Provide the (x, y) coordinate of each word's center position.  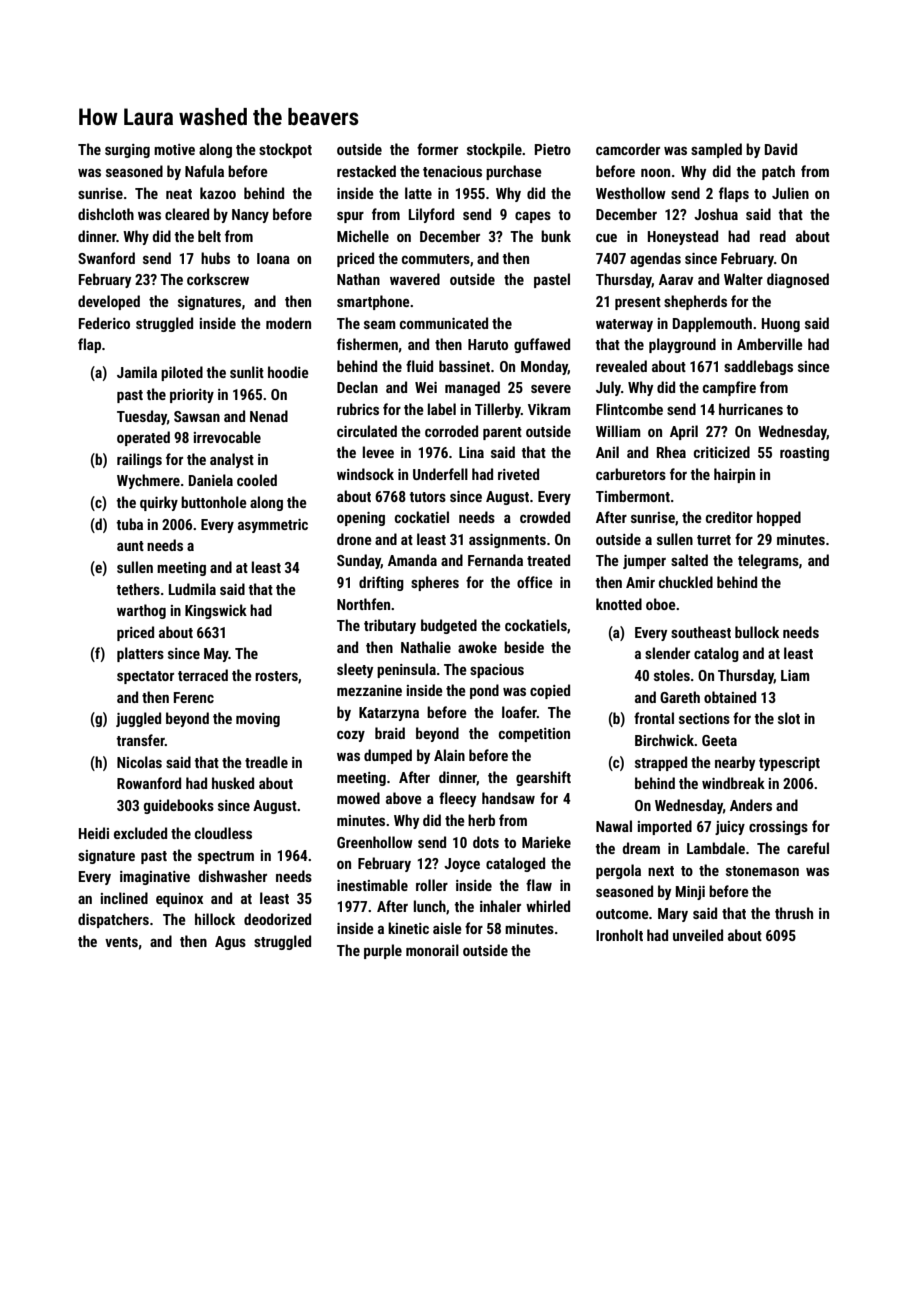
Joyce (462, 865)
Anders (751, 805)
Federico (104, 323)
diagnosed (798, 280)
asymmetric (273, 526)
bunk (556, 236)
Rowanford (149, 783)
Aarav (676, 279)
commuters (436, 259)
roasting (804, 454)
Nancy (250, 216)
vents (121, 942)
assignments (507, 541)
